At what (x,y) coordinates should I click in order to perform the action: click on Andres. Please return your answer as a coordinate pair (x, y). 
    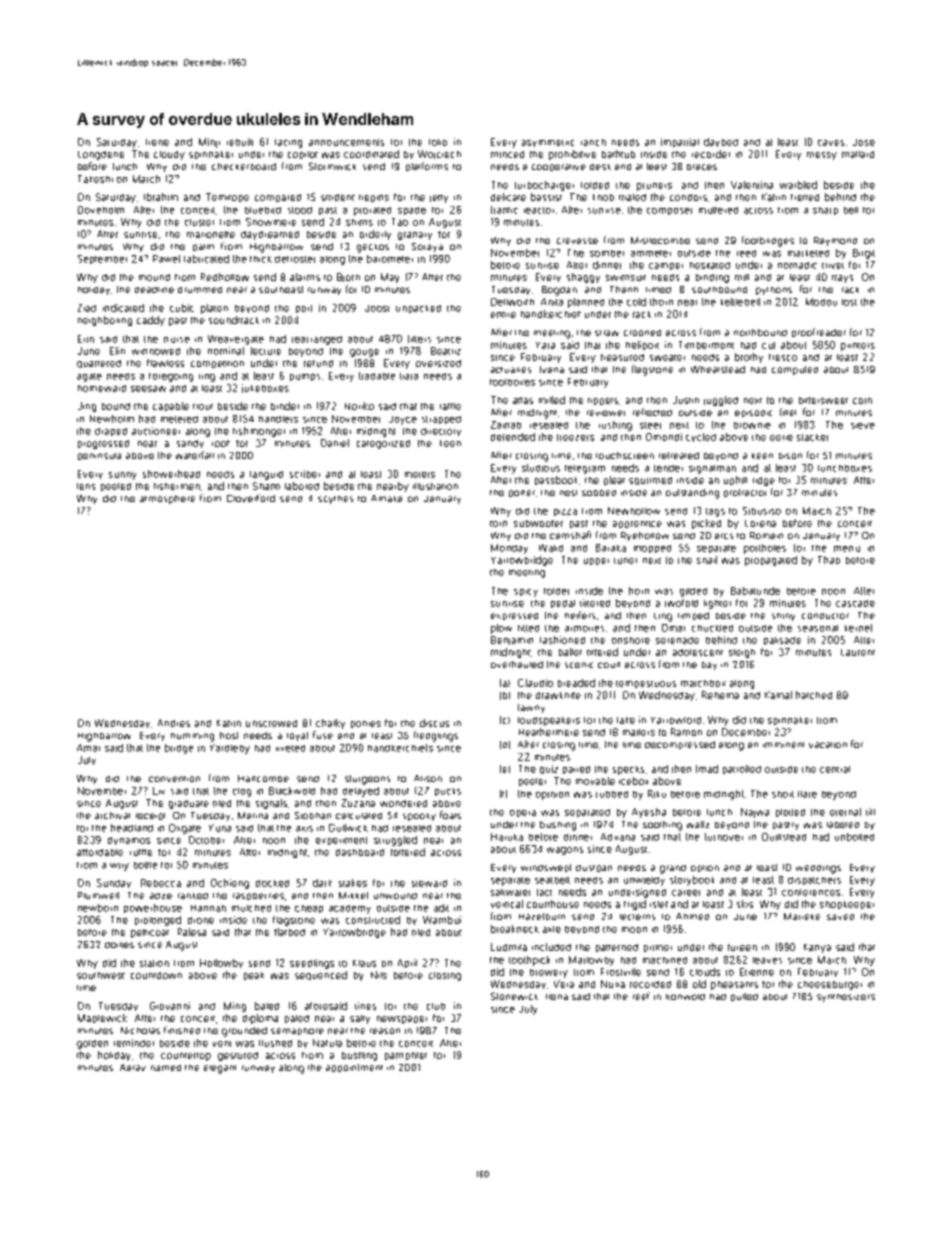
    Looking at the image, I should click on (174, 723).
